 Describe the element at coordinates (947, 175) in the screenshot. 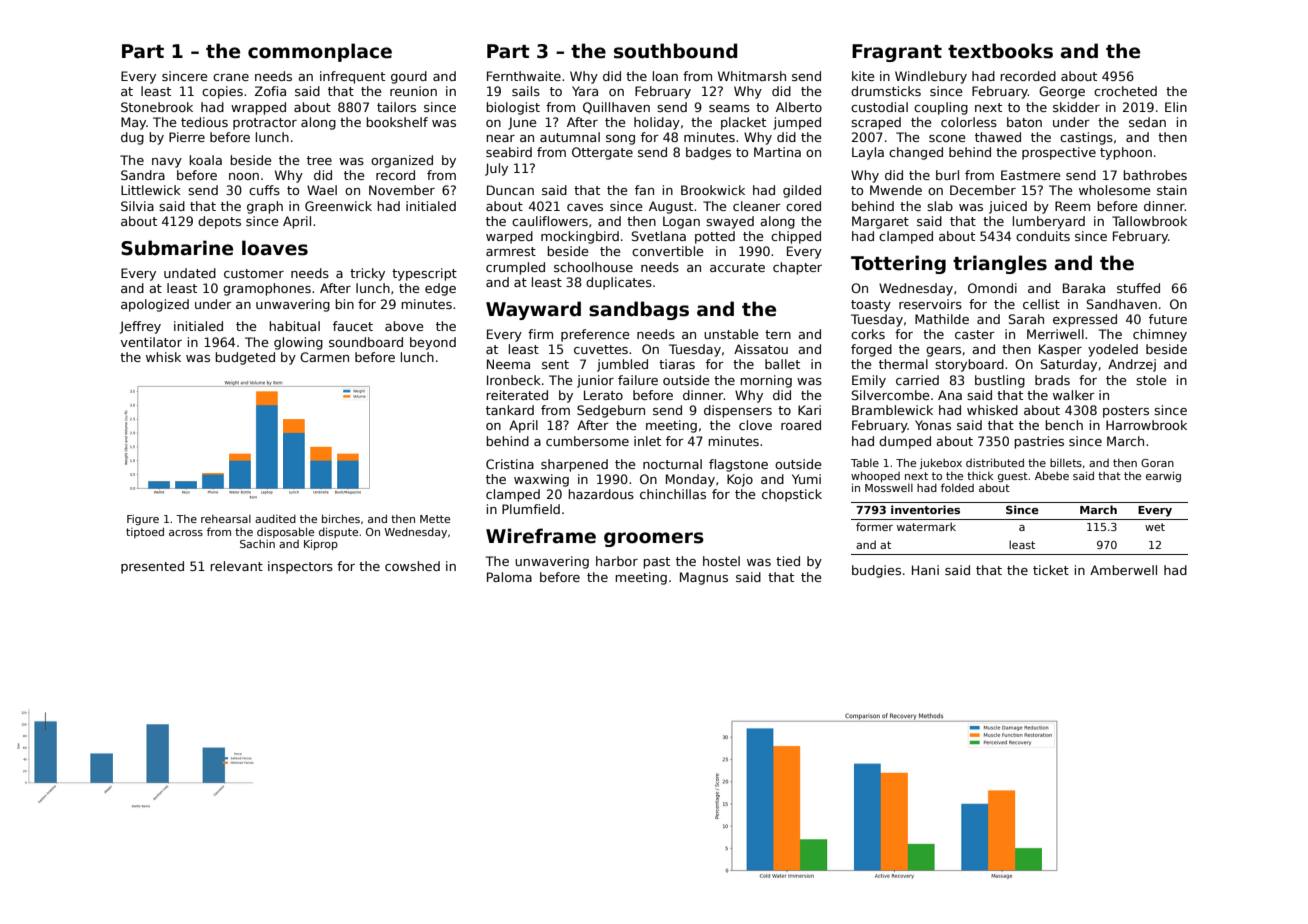

I see `burl` at that location.
